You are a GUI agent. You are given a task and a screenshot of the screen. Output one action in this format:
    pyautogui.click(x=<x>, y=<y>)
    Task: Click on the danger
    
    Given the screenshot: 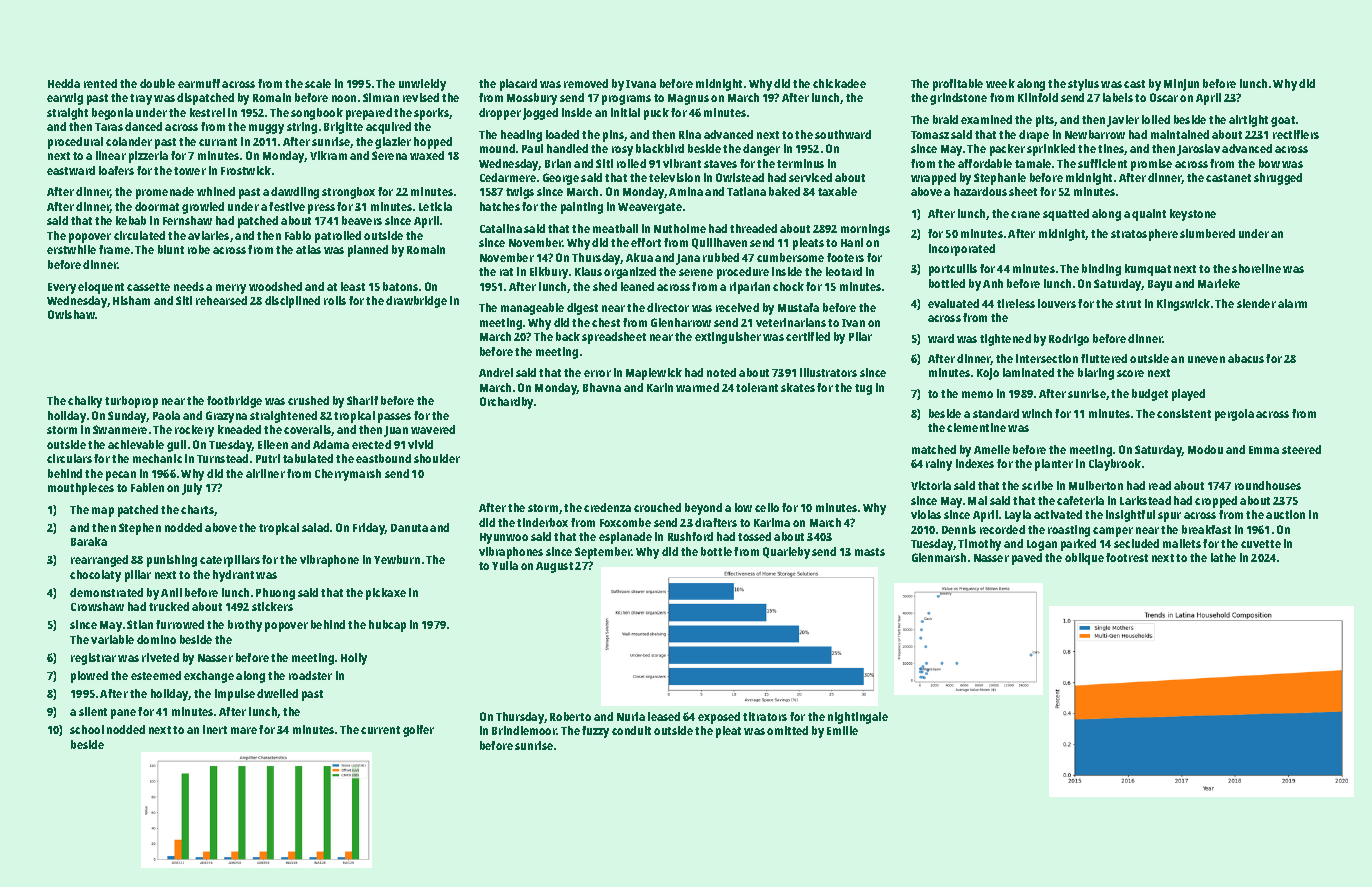 What is the action you would take?
    pyautogui.click(x=761, y=150)
